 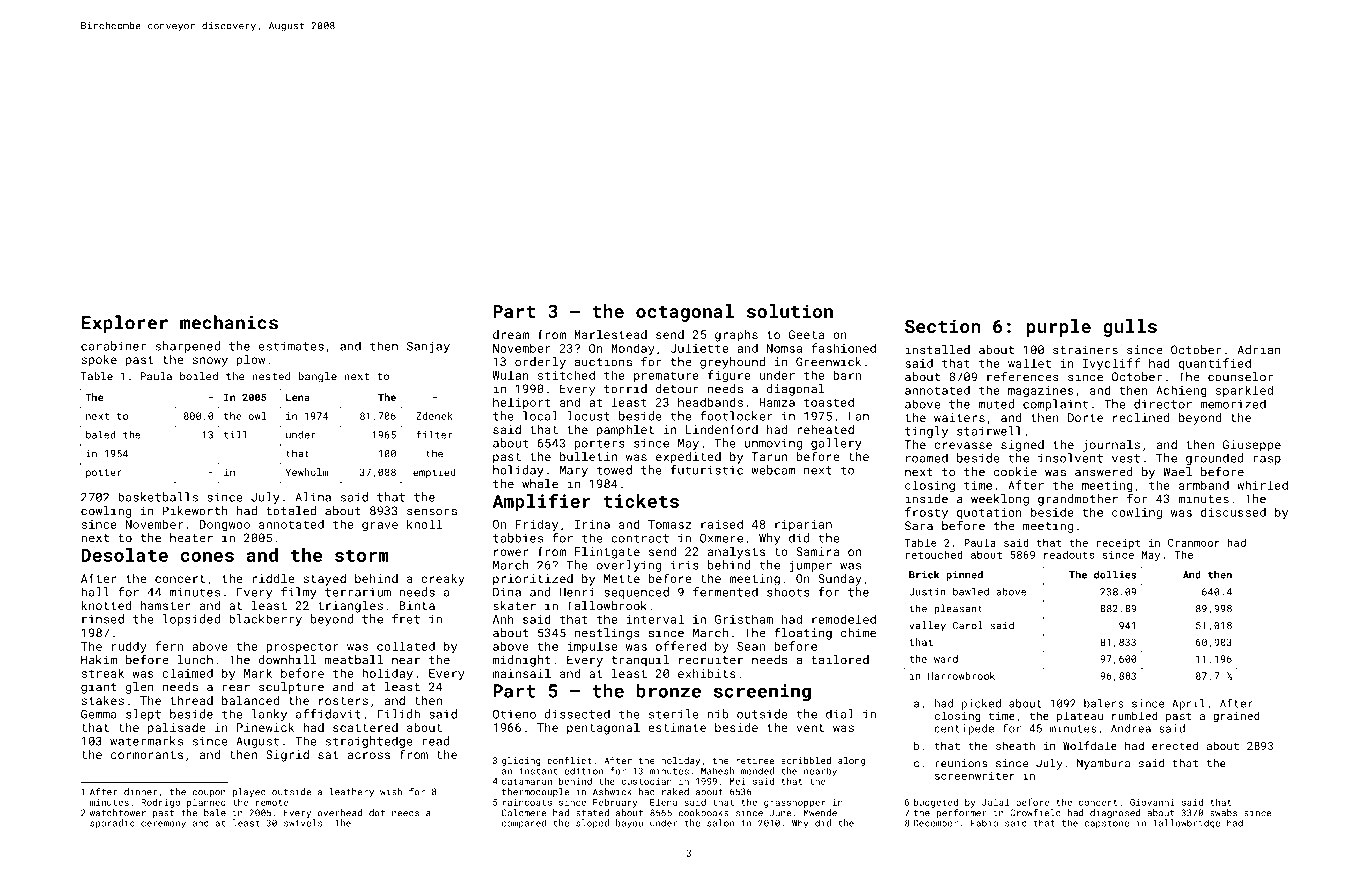 I want to click on Juliette, so click(x=699, y=348).
